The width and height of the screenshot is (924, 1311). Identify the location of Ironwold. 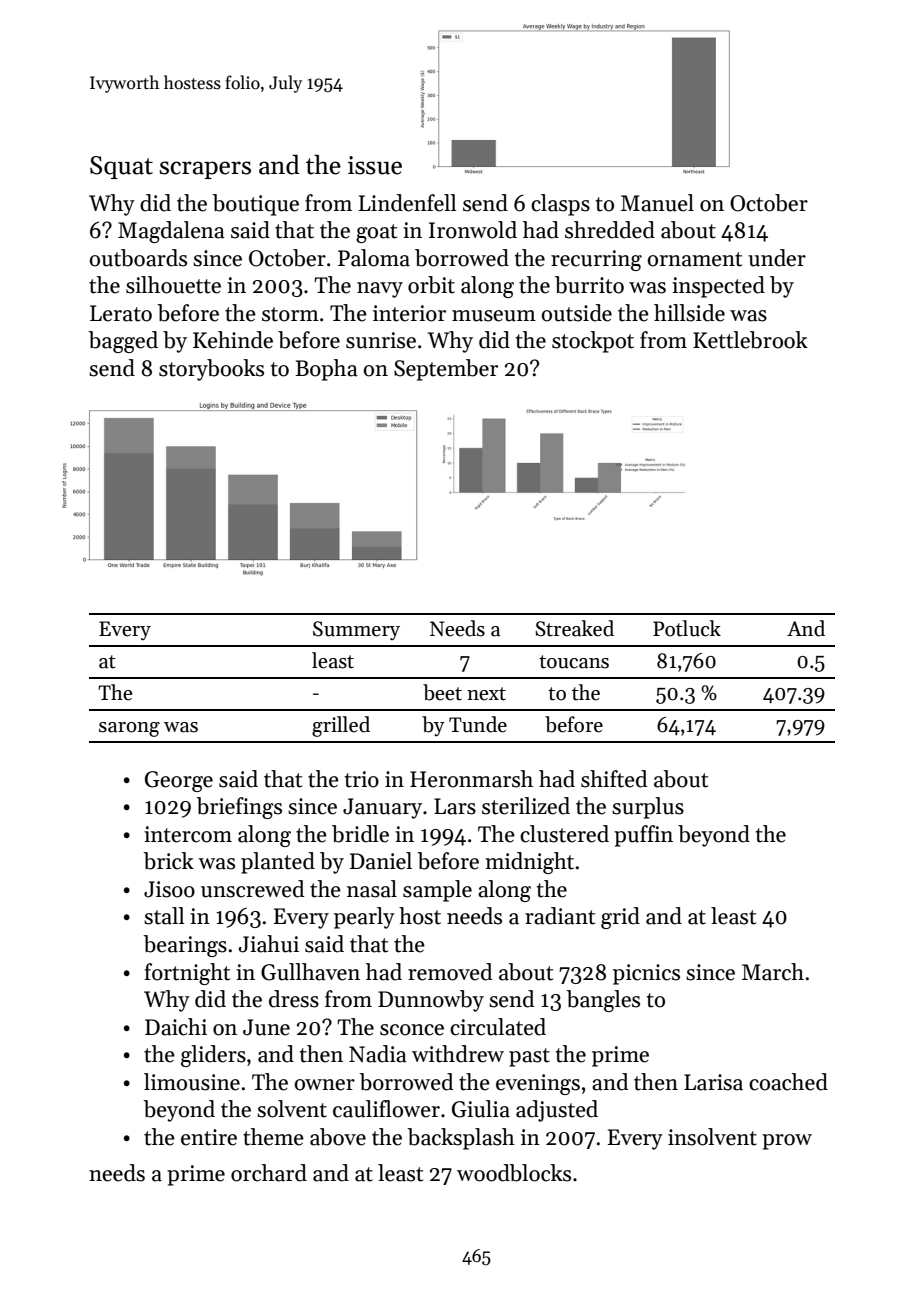
(473, 230).
